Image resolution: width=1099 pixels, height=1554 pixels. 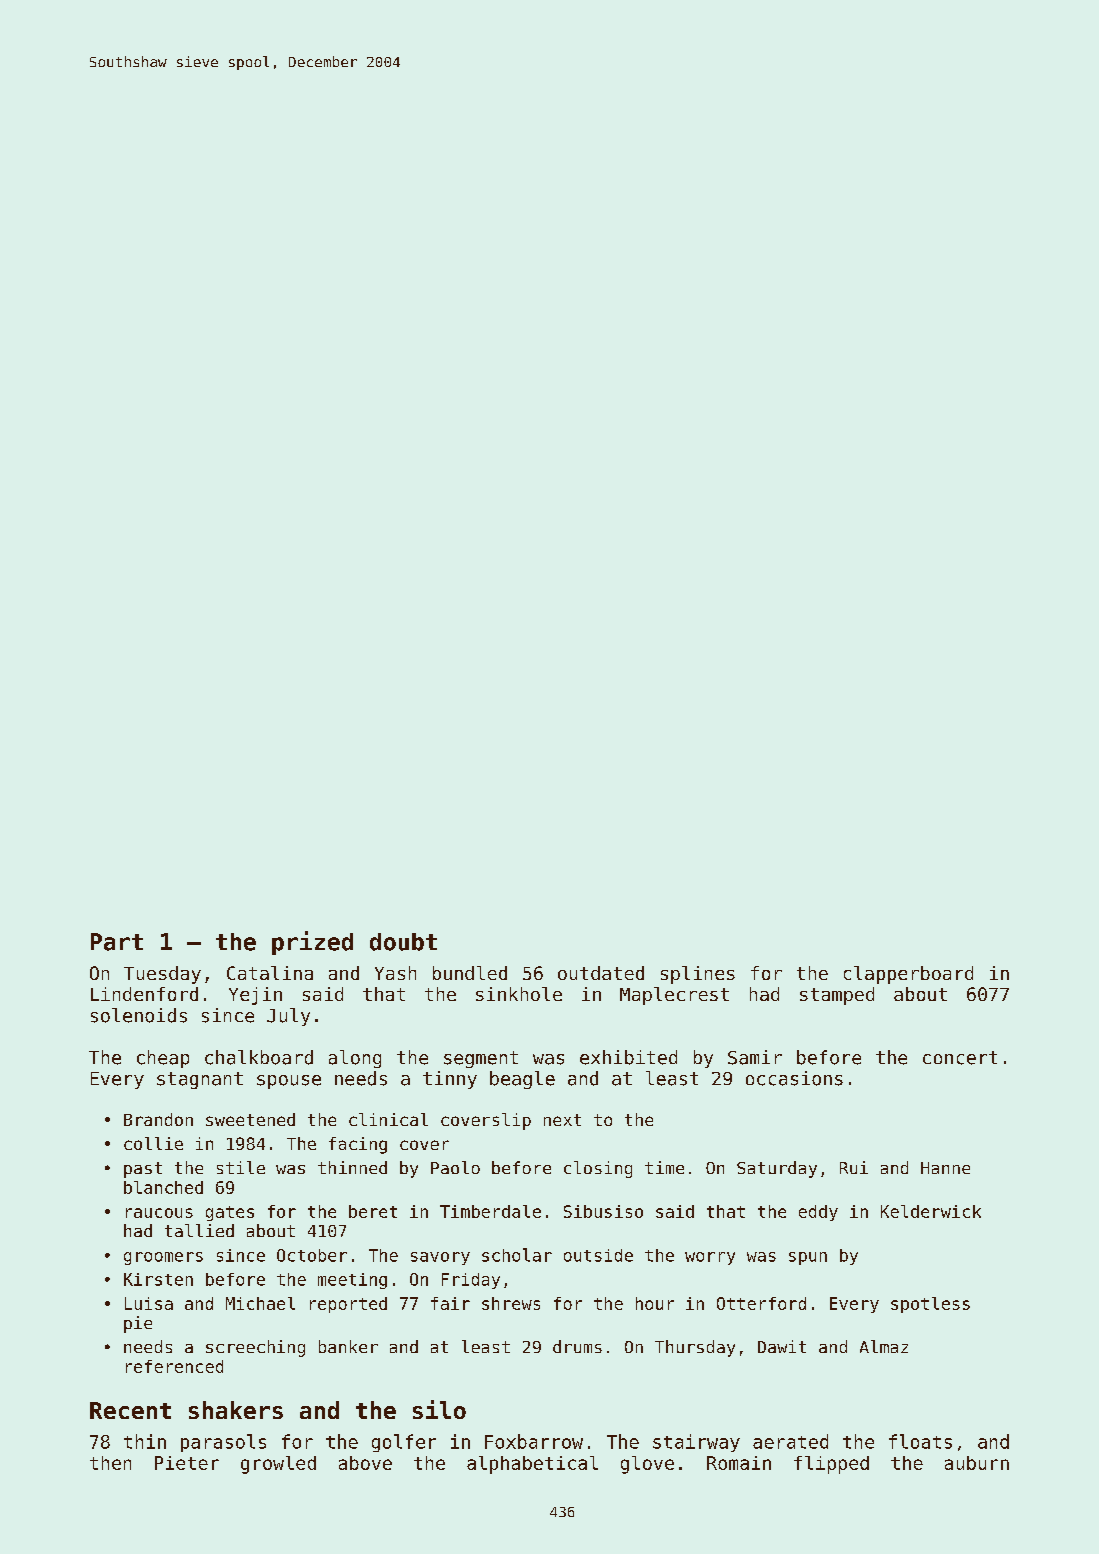 I want to click on scholar, so click(x=517, y=1255).
